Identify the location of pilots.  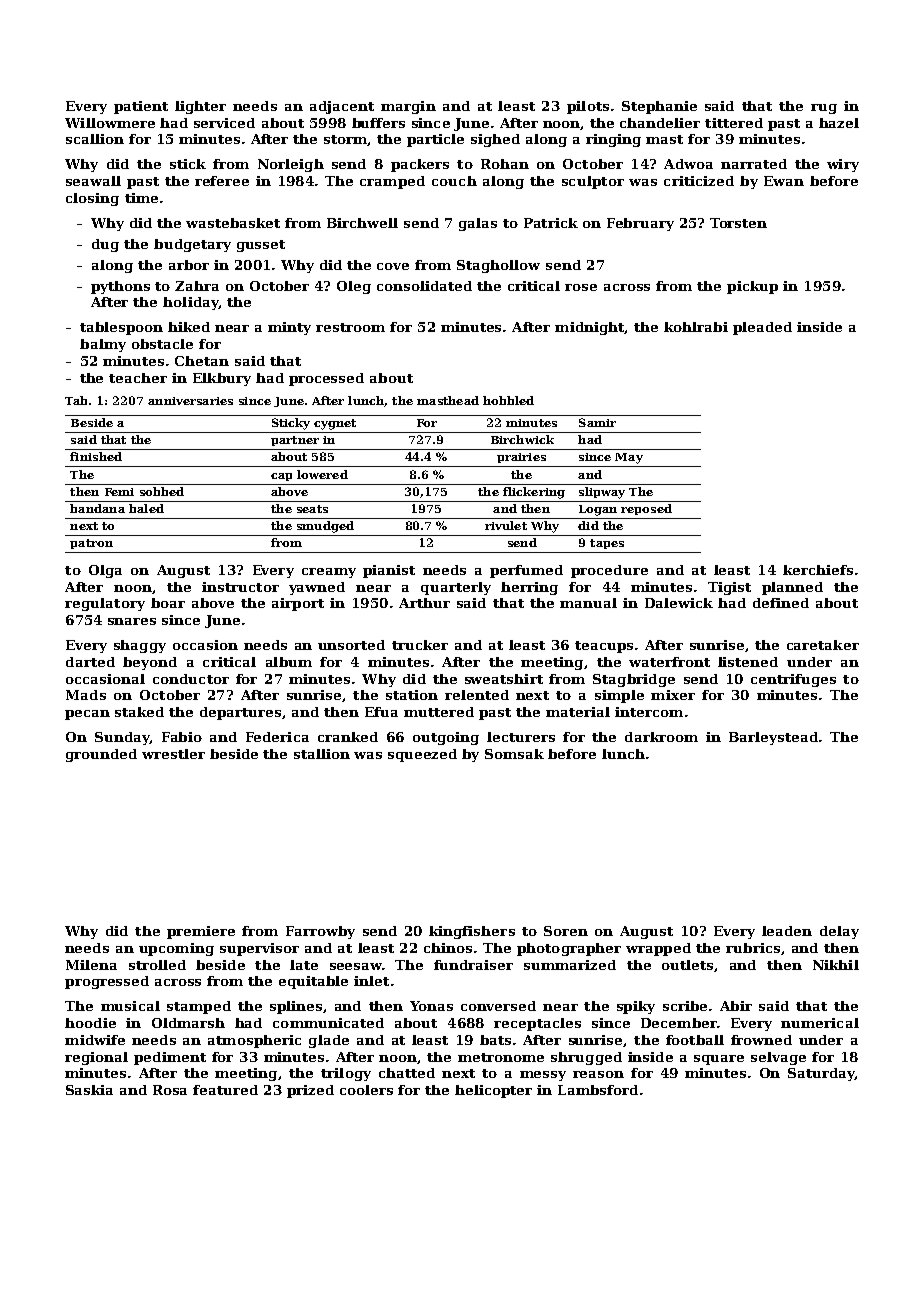
(588, 107).
